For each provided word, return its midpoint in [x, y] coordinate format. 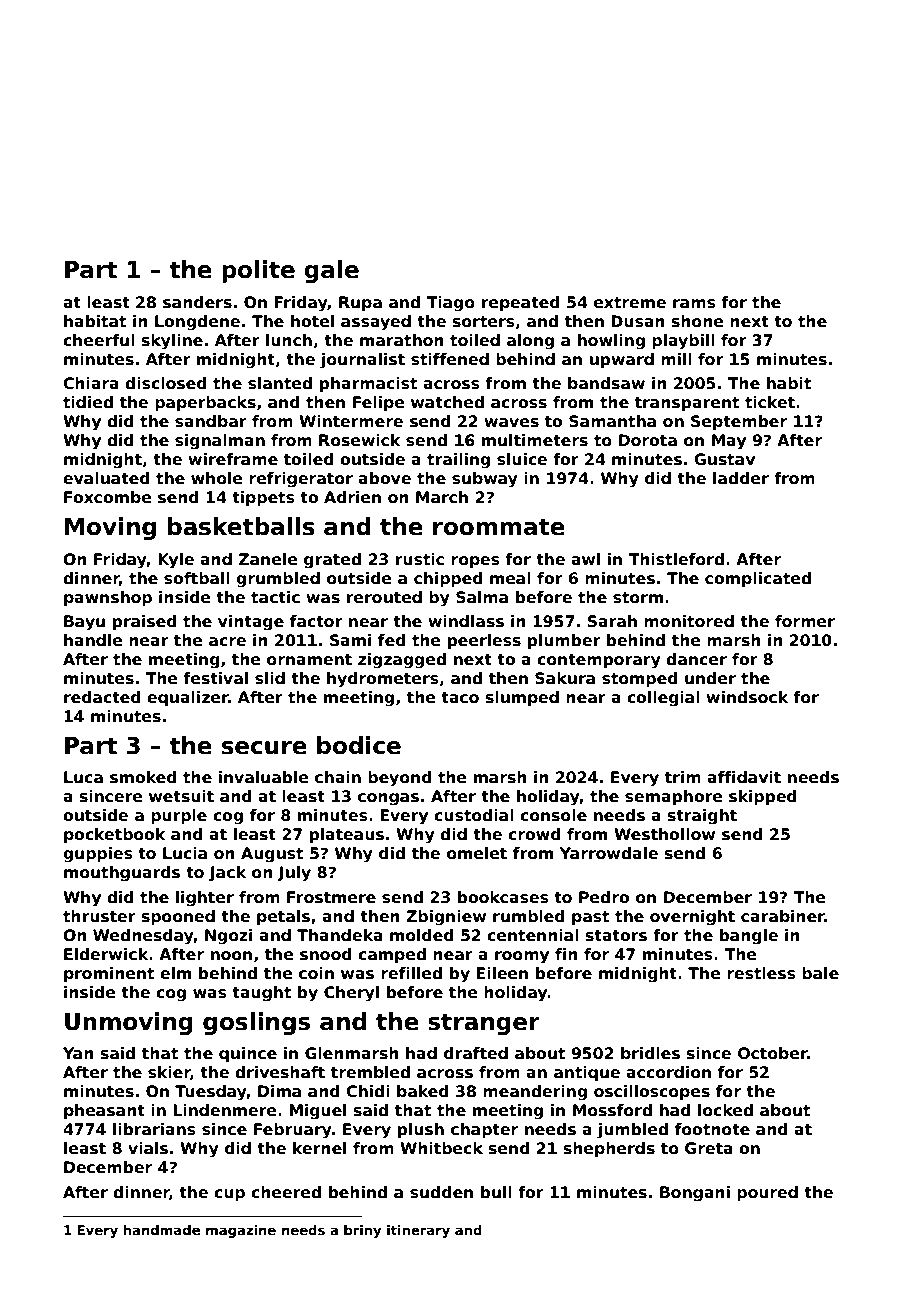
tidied [88, 402]
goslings [256, 1023]
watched [447, 402]
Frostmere [331, 897]
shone [698, 321]
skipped [763, 797]
